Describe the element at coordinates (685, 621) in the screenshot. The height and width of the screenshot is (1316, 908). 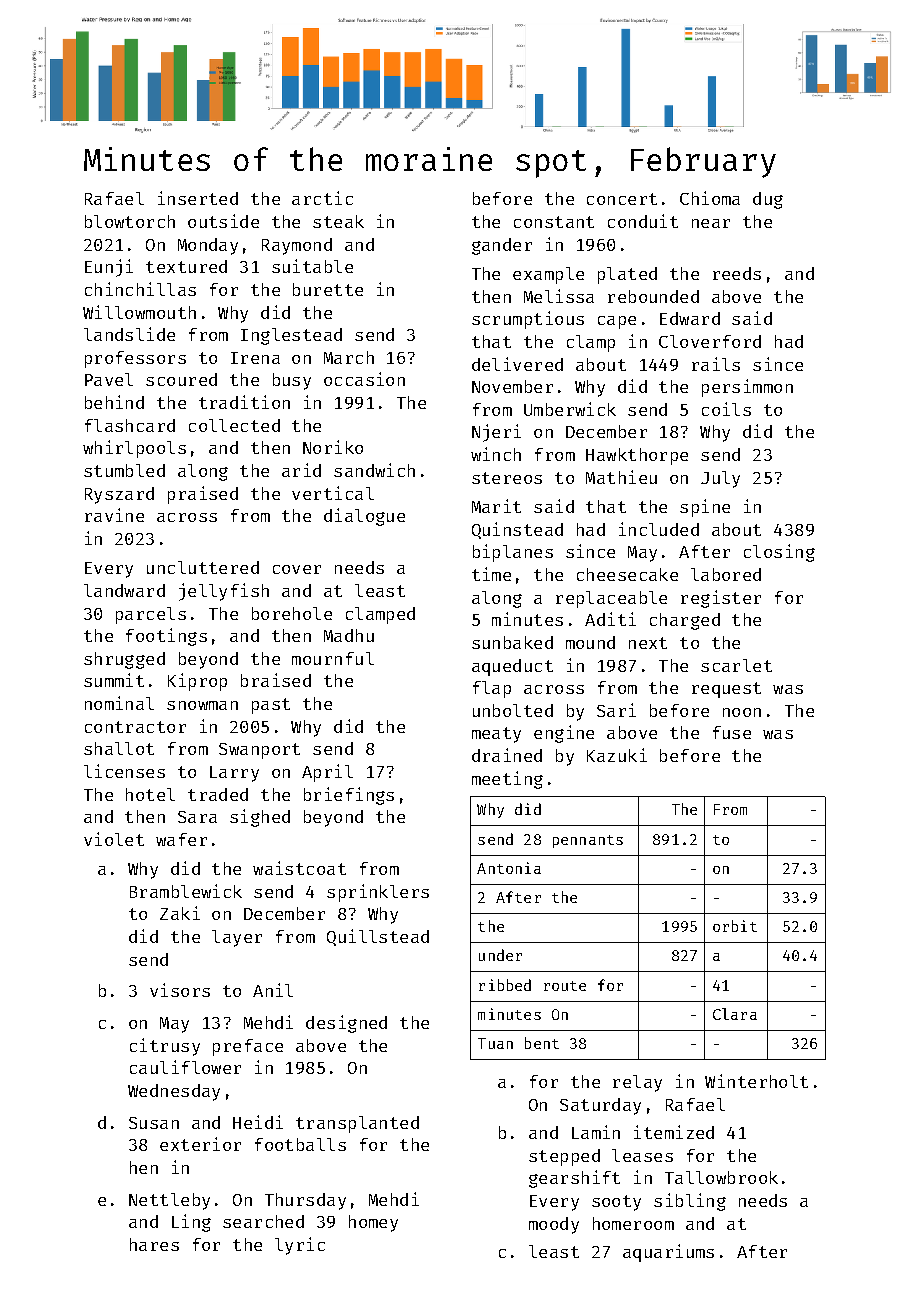
I see `charged` at that location.
